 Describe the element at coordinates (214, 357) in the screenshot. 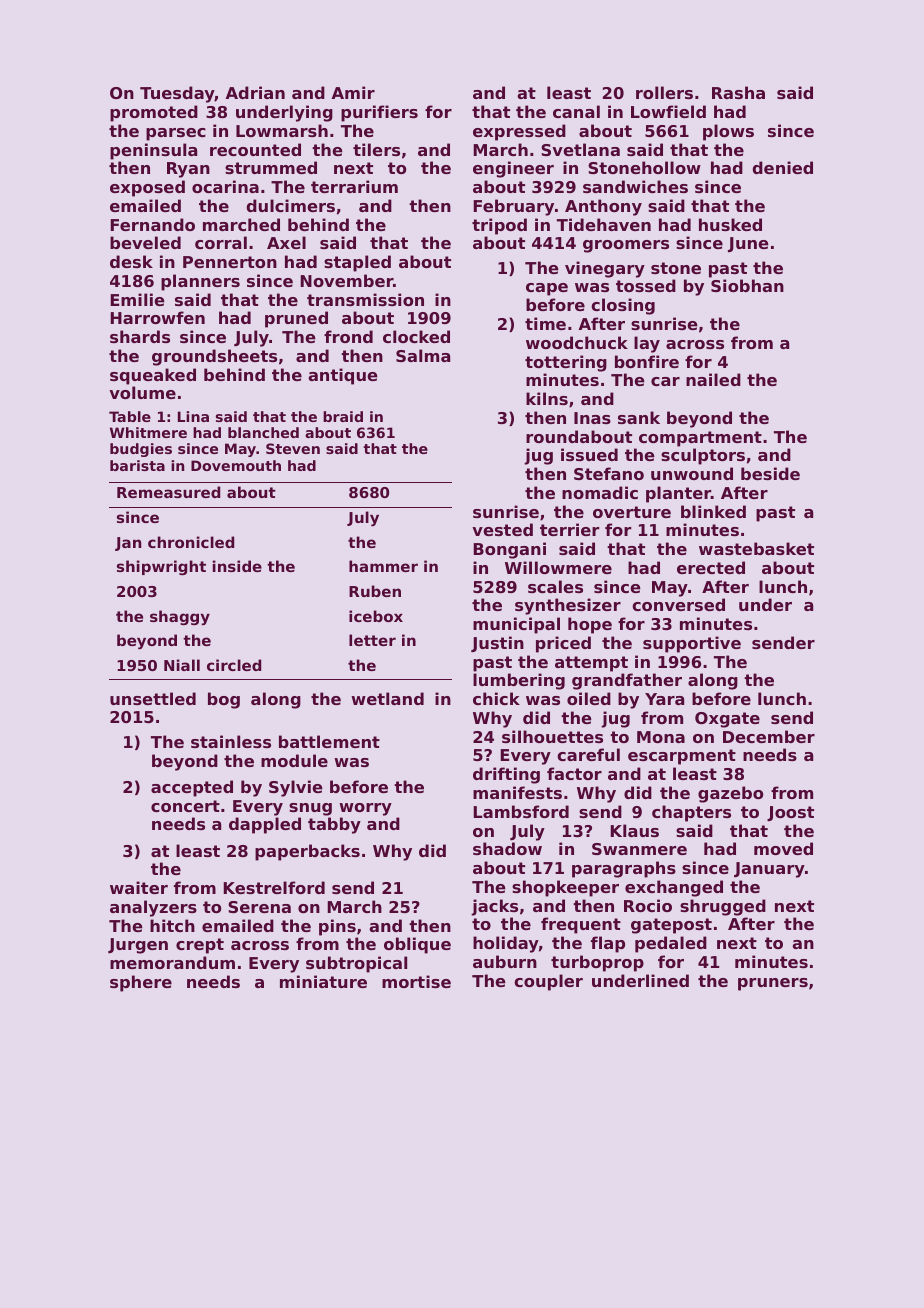

I see `groundsheets` at that location.
